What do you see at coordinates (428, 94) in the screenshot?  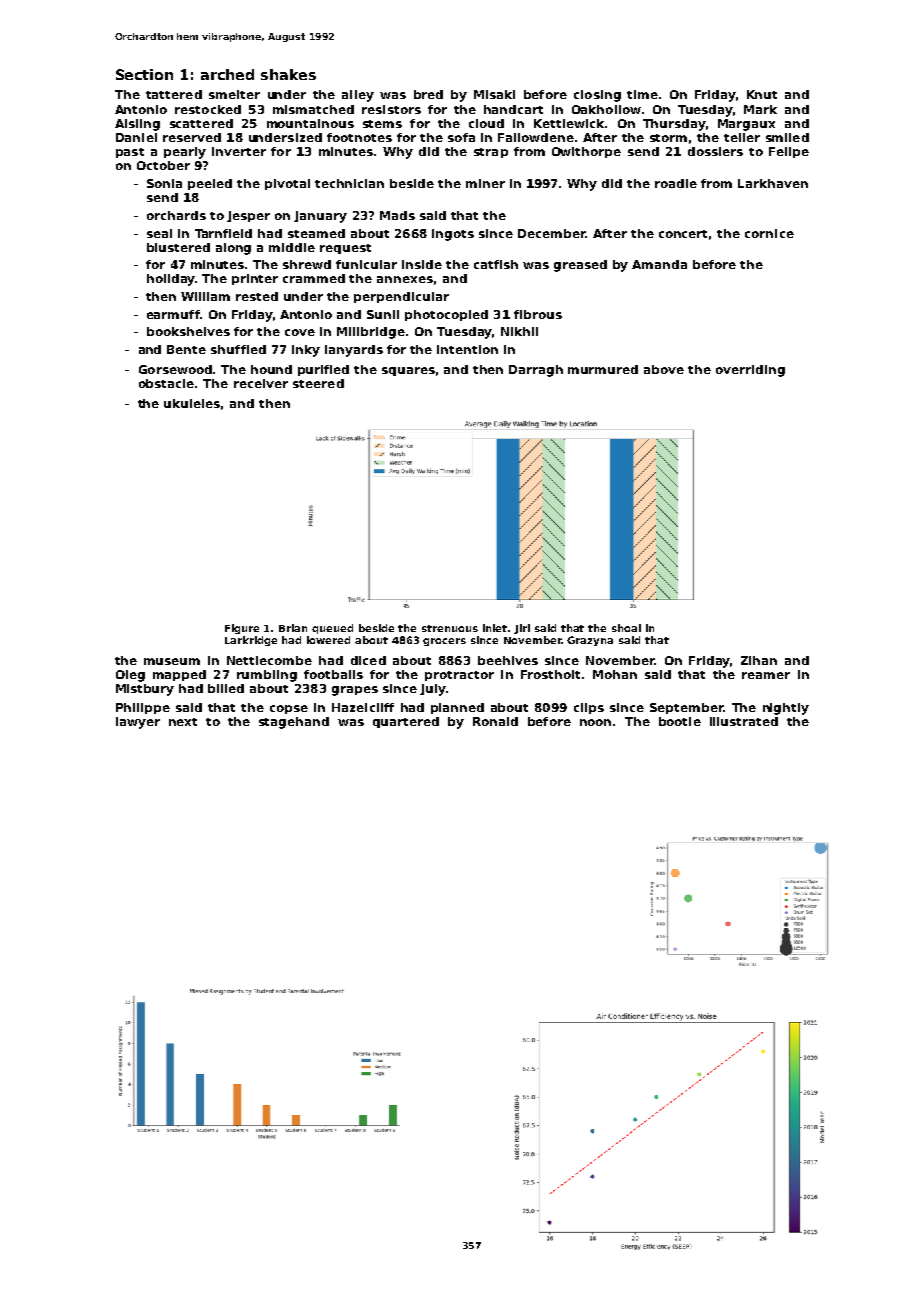 I see `bred` at bounding box center [428, 94].
